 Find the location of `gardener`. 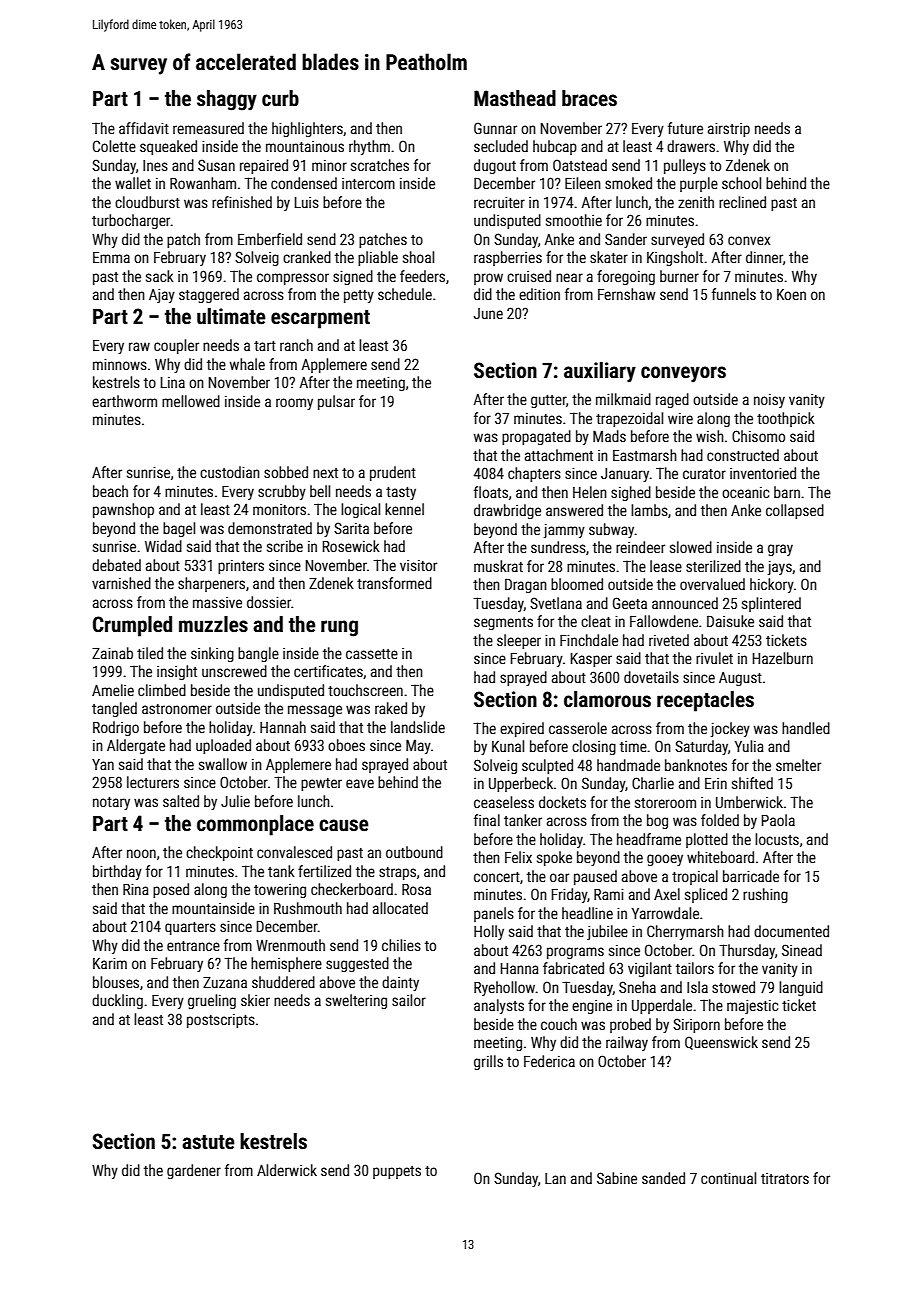

gardener is located at coordinates (194, 1171).
